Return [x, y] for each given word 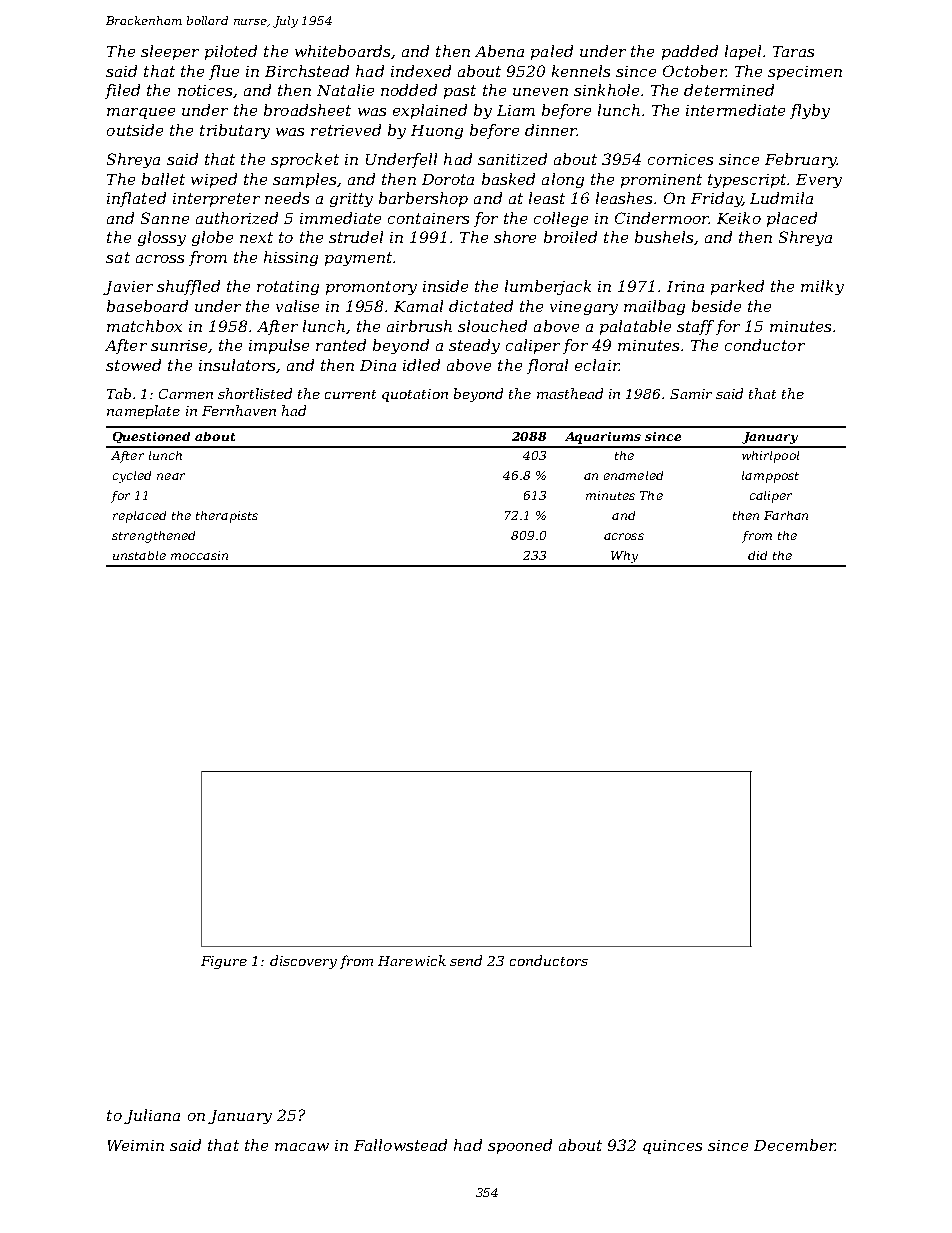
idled [421, 365]
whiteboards [342, 51]
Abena [499, 51]
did [757, 555]
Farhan [786, 515]
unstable [139, 555]
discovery [303, 962]
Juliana [152, 1116]
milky [822, 287]
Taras [793, 51]
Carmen [186, 394]
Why [624, 557]
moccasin [199, 555]
